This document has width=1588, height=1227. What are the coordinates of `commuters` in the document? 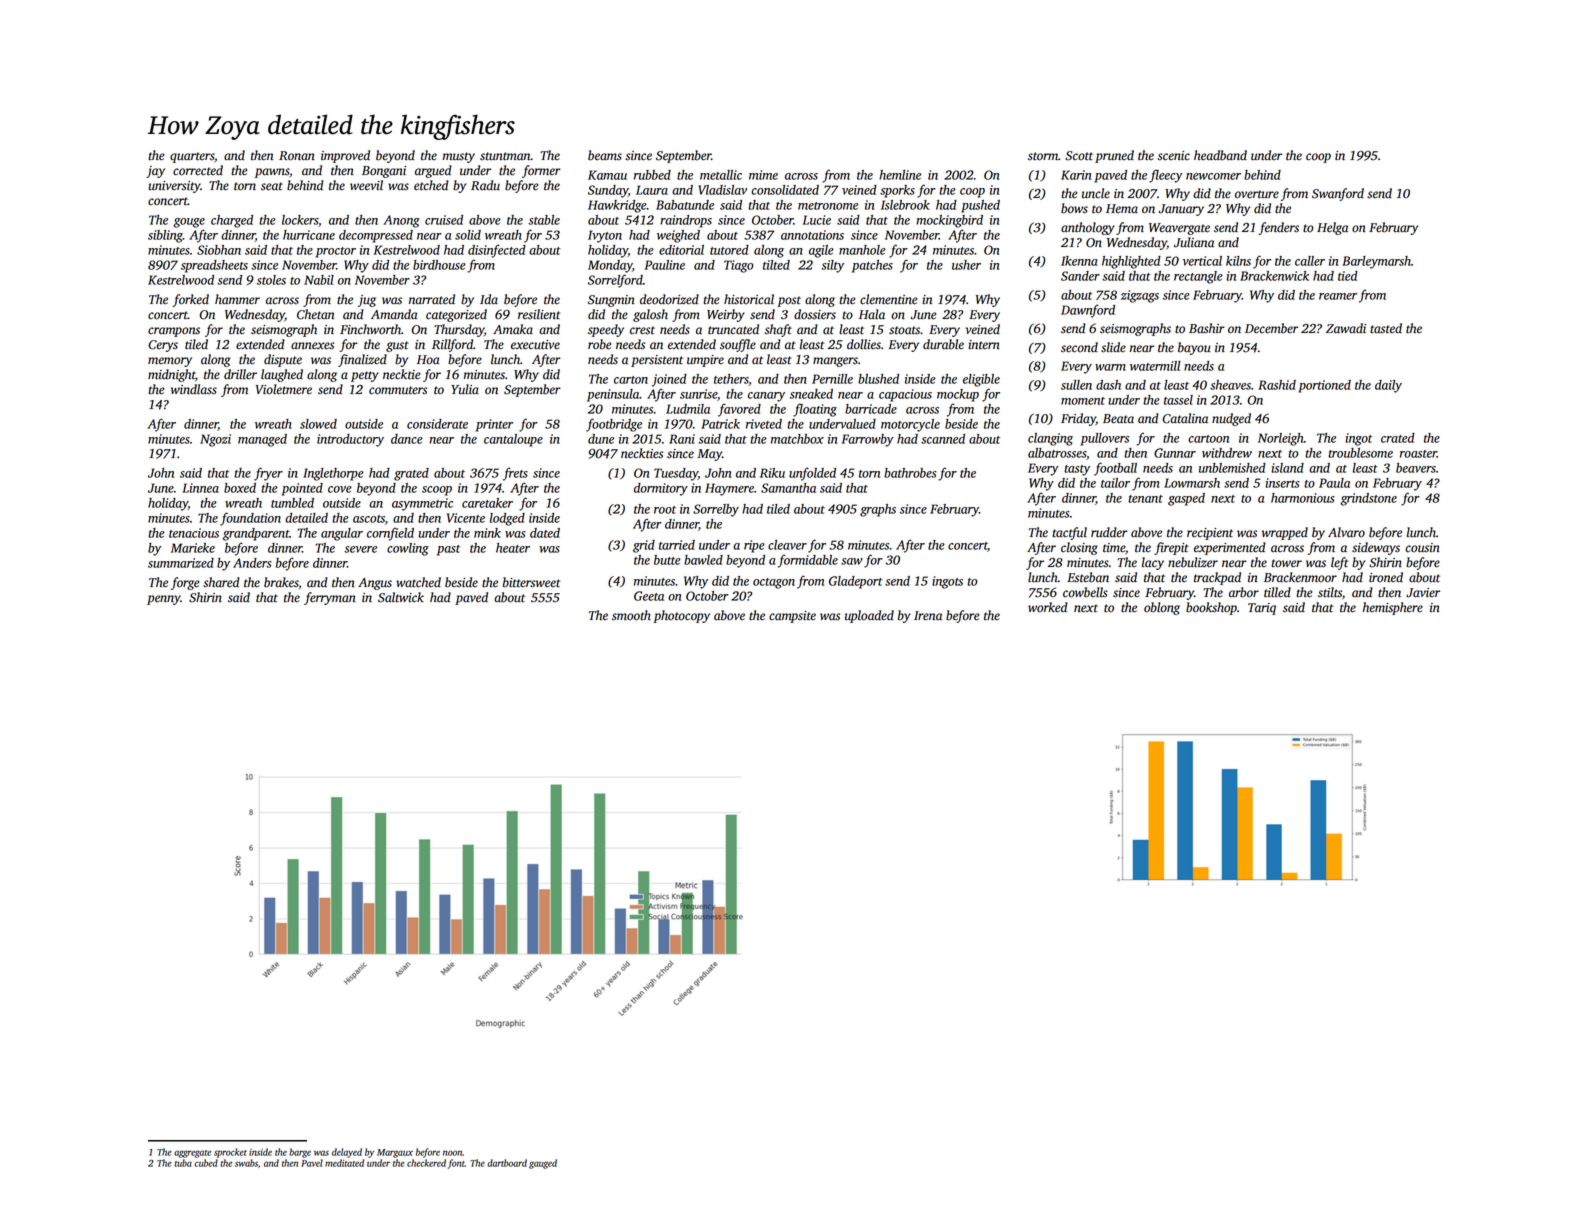 It's located at (398, 390).
